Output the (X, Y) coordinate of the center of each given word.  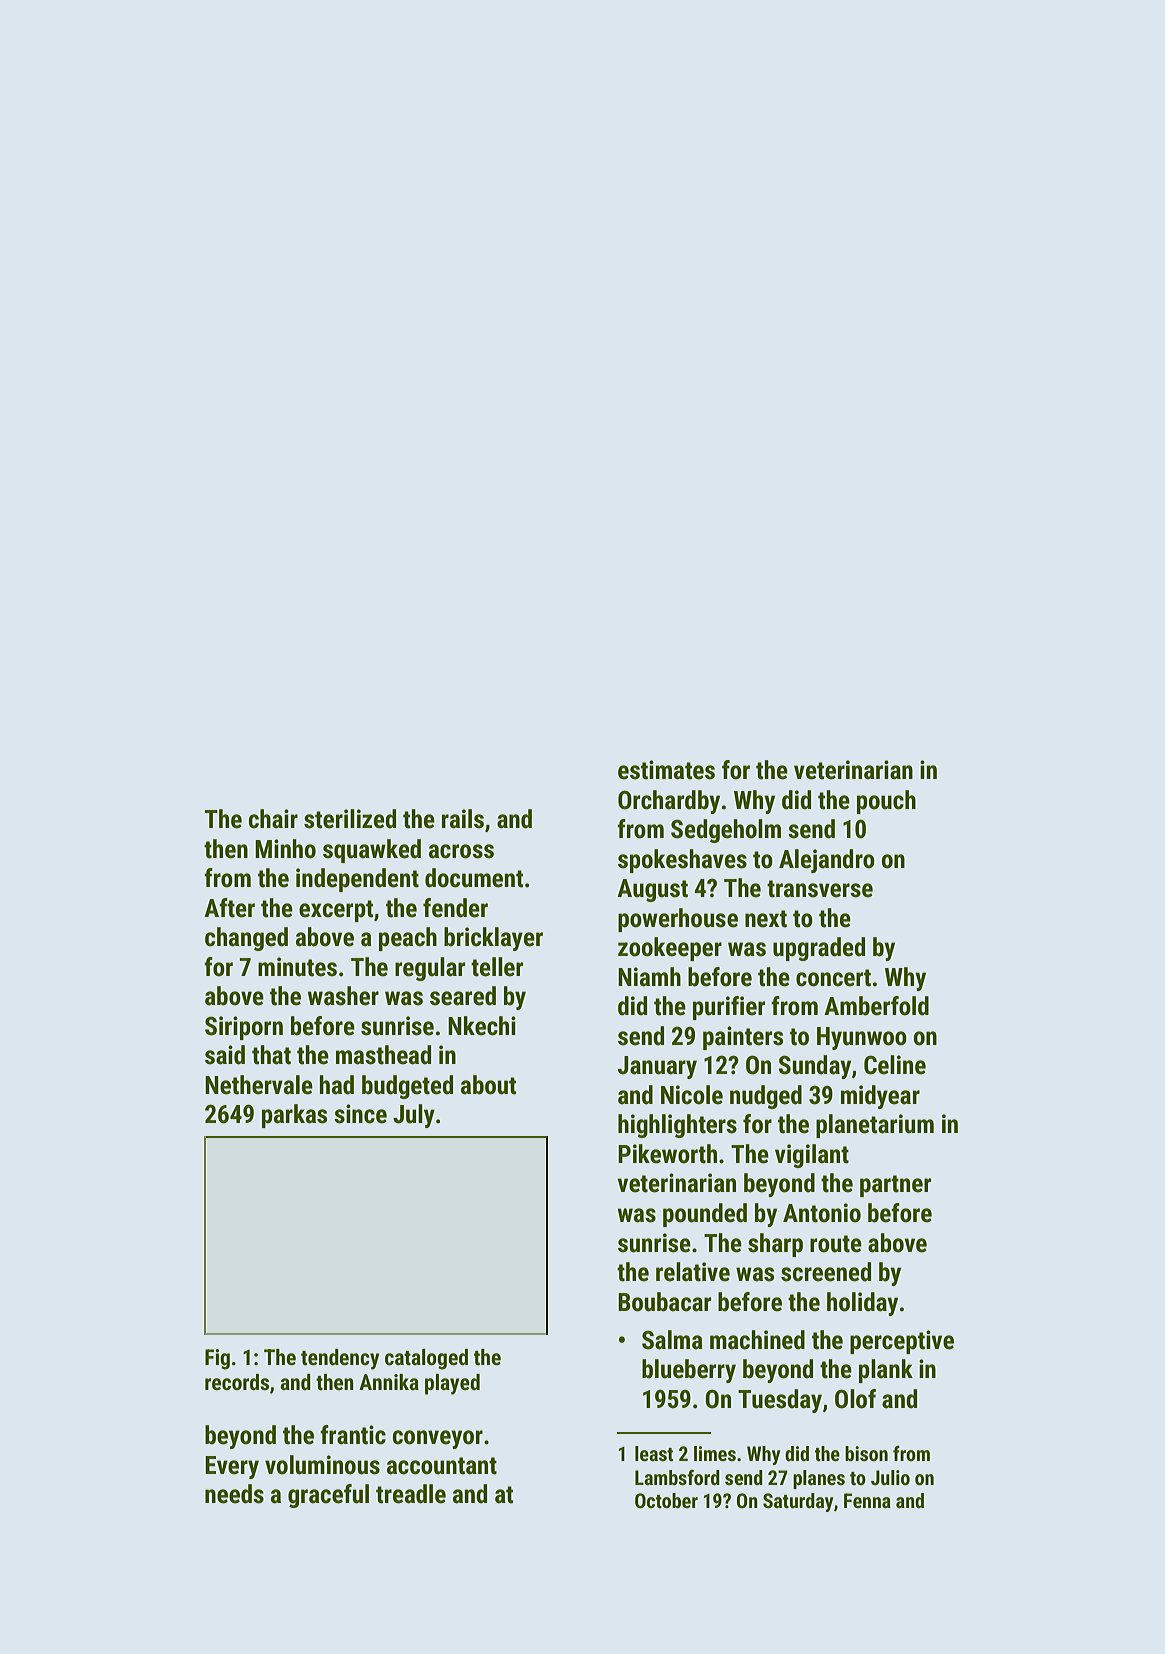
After (229, 908)
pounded (705, 1215)
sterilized (350, 819)
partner (895, 1186)
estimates (666, 770)
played (452, 1384)
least (654, 1453)
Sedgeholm (726, 831)
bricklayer (493, 939)
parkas (294, 1116)
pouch (886, 802)
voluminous (322, 1465)
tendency (340, 1359)
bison (866, 1453)
